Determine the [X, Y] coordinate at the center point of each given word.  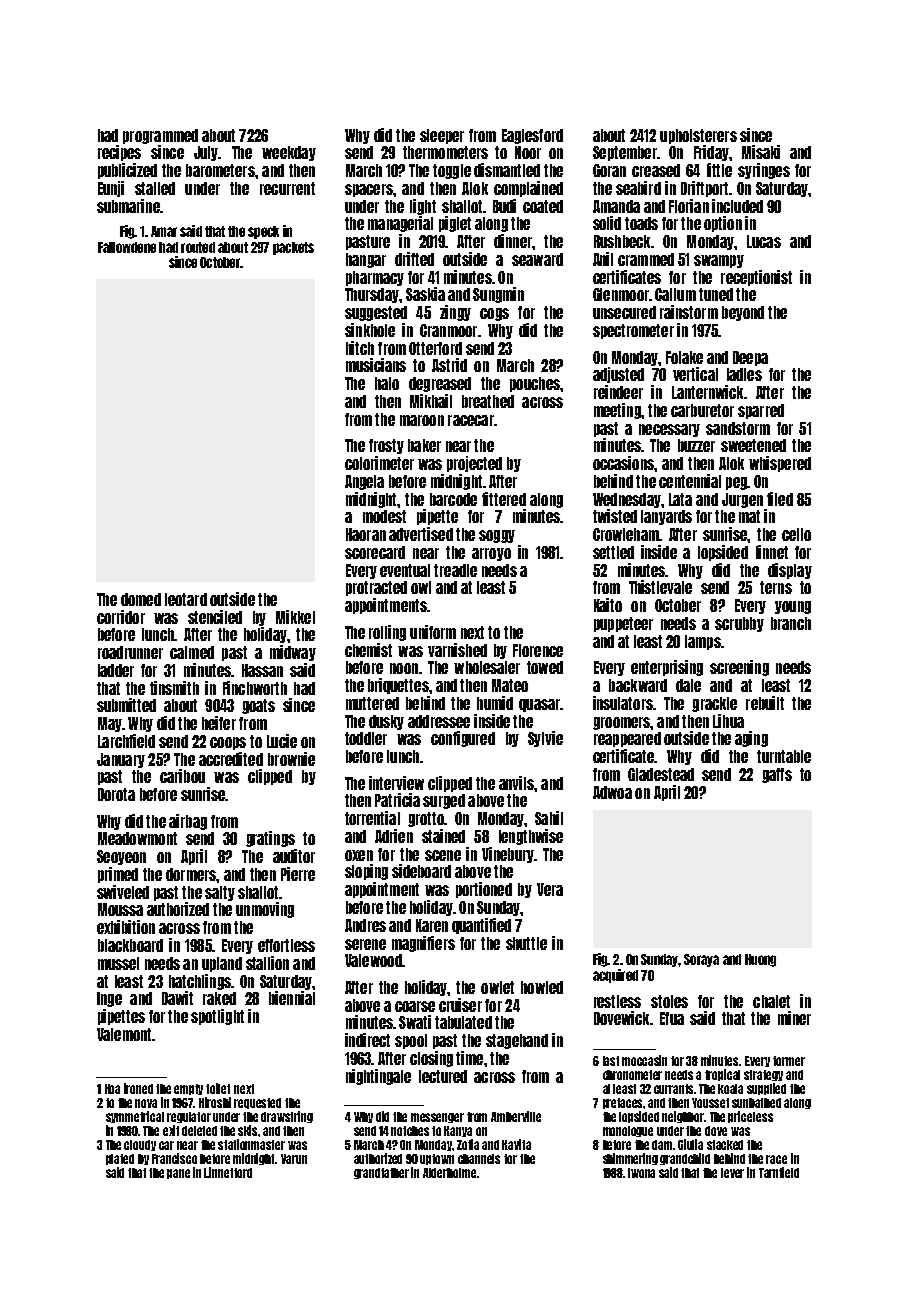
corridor [121, 617]
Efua [672, 1018]
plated [120, 1159]
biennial [292, 998]
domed [141, 599]
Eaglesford [532, 136]
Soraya [701, 960]
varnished [457, 650]
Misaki [761, 152]
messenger [437, 1118]
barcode [453, 499]
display [790, 571]
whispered [780, 464]
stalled [155, 188]
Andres [365, 925]
